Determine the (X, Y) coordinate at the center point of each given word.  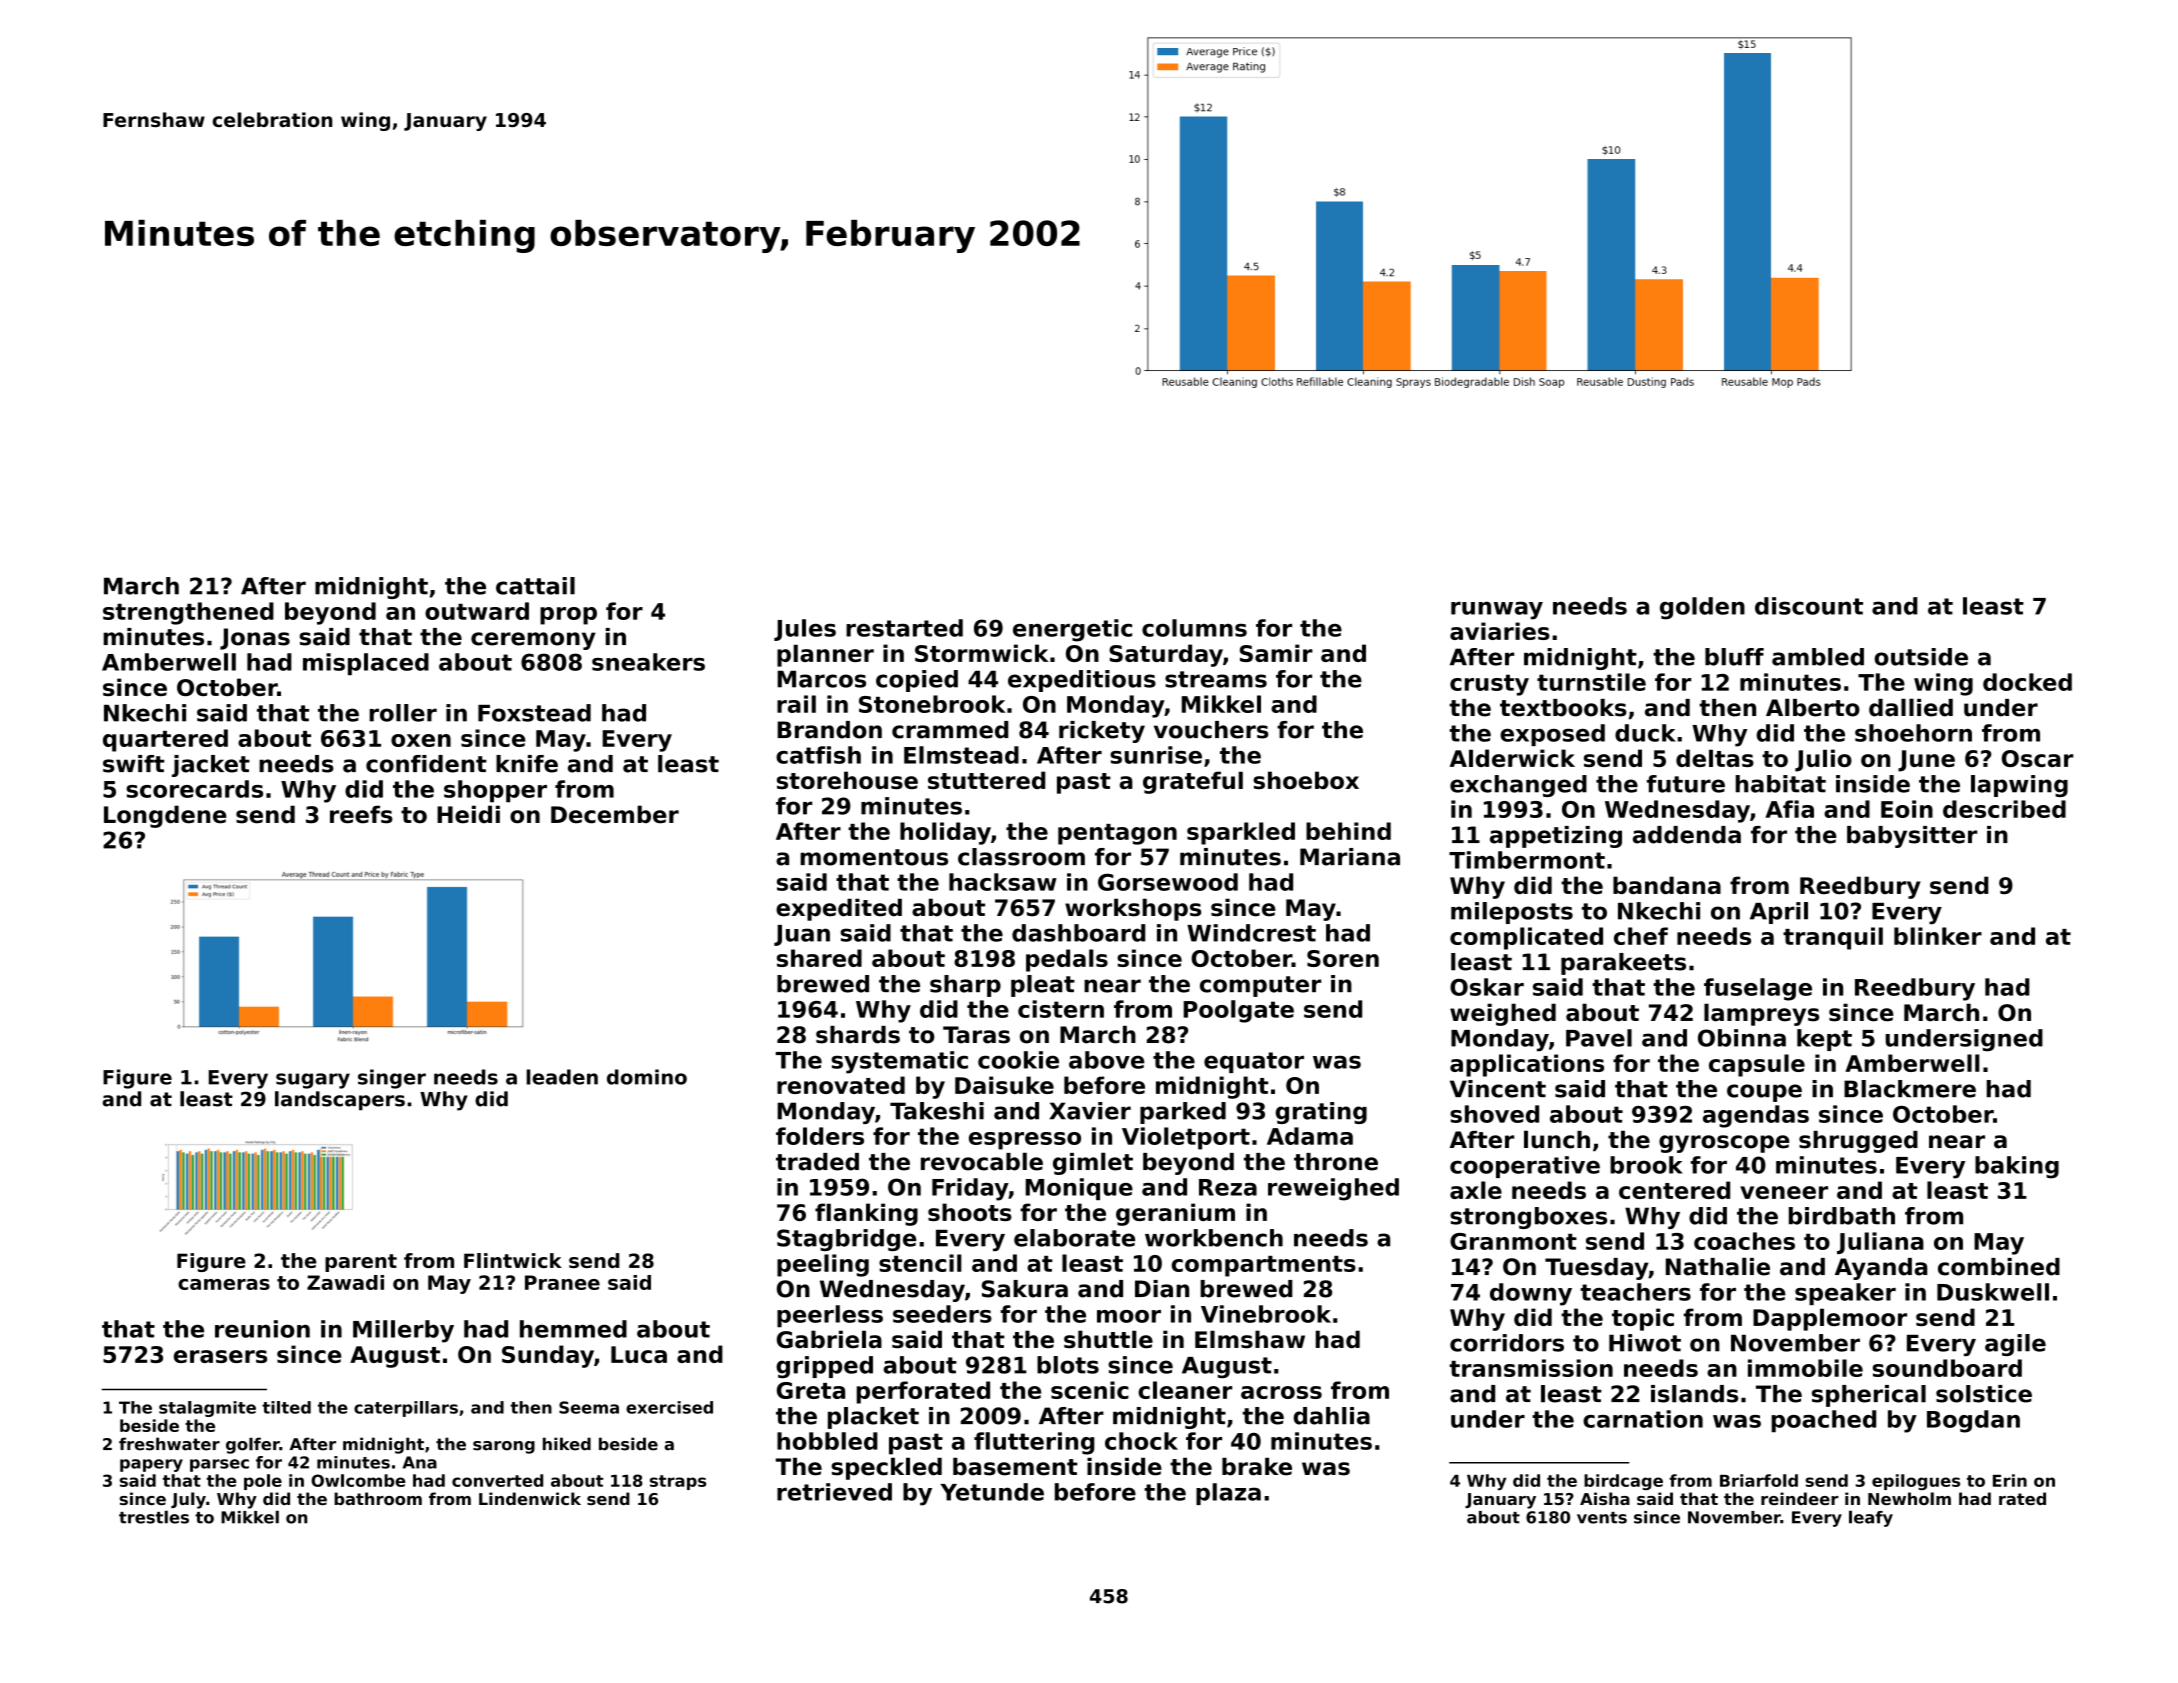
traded (817, 1162)
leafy (1871, 1518)
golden (1702, 608)
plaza (1228, 1494)
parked (1183, 1113)
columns (1194, 628)
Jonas (255, 639)
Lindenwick (530, 1498)
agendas (1756, 1116)
